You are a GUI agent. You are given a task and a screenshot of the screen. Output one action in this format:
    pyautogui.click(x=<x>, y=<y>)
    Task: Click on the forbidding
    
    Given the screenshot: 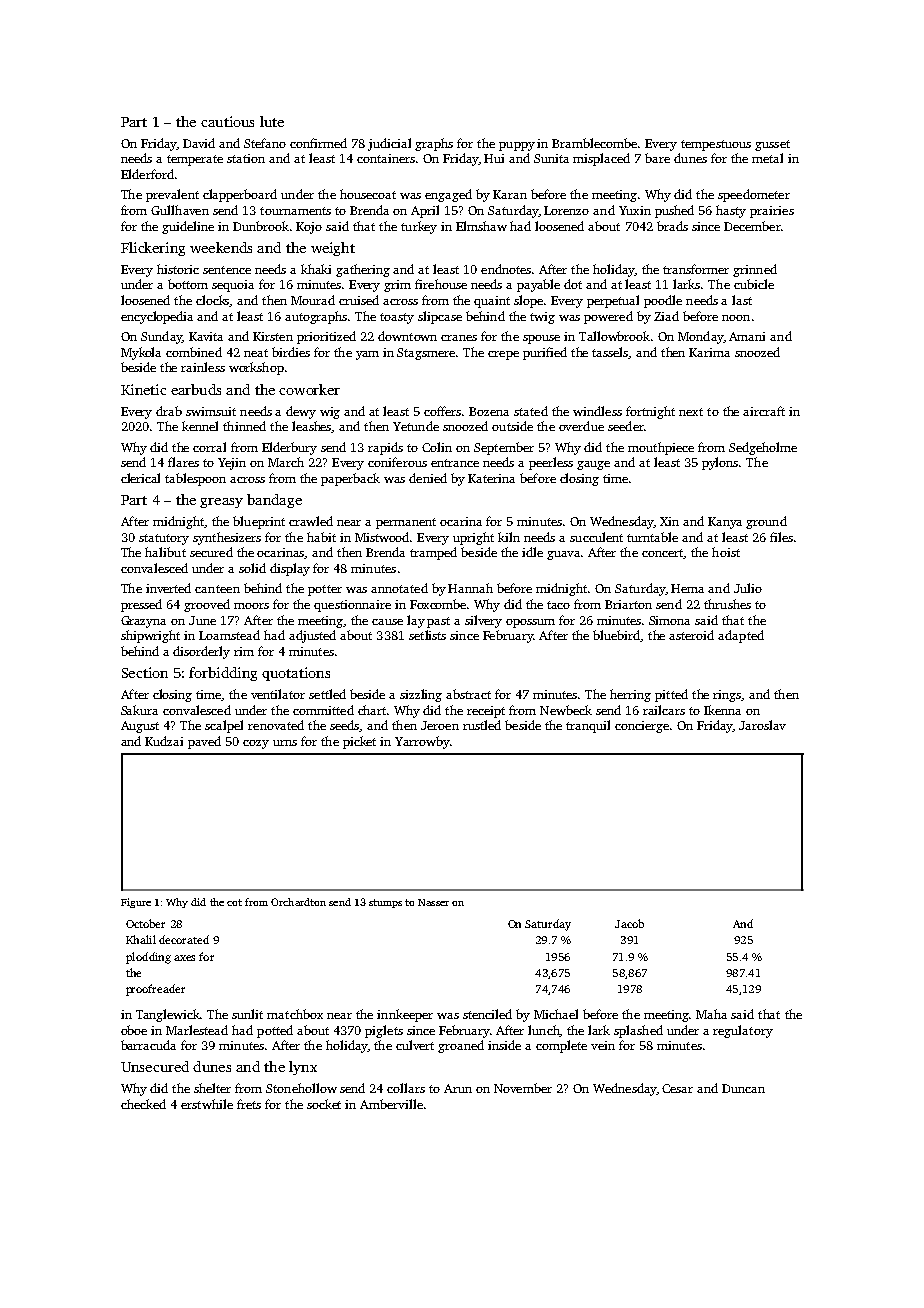 What is the action you would take?
    pyautogui.click(x=223, y=674)
